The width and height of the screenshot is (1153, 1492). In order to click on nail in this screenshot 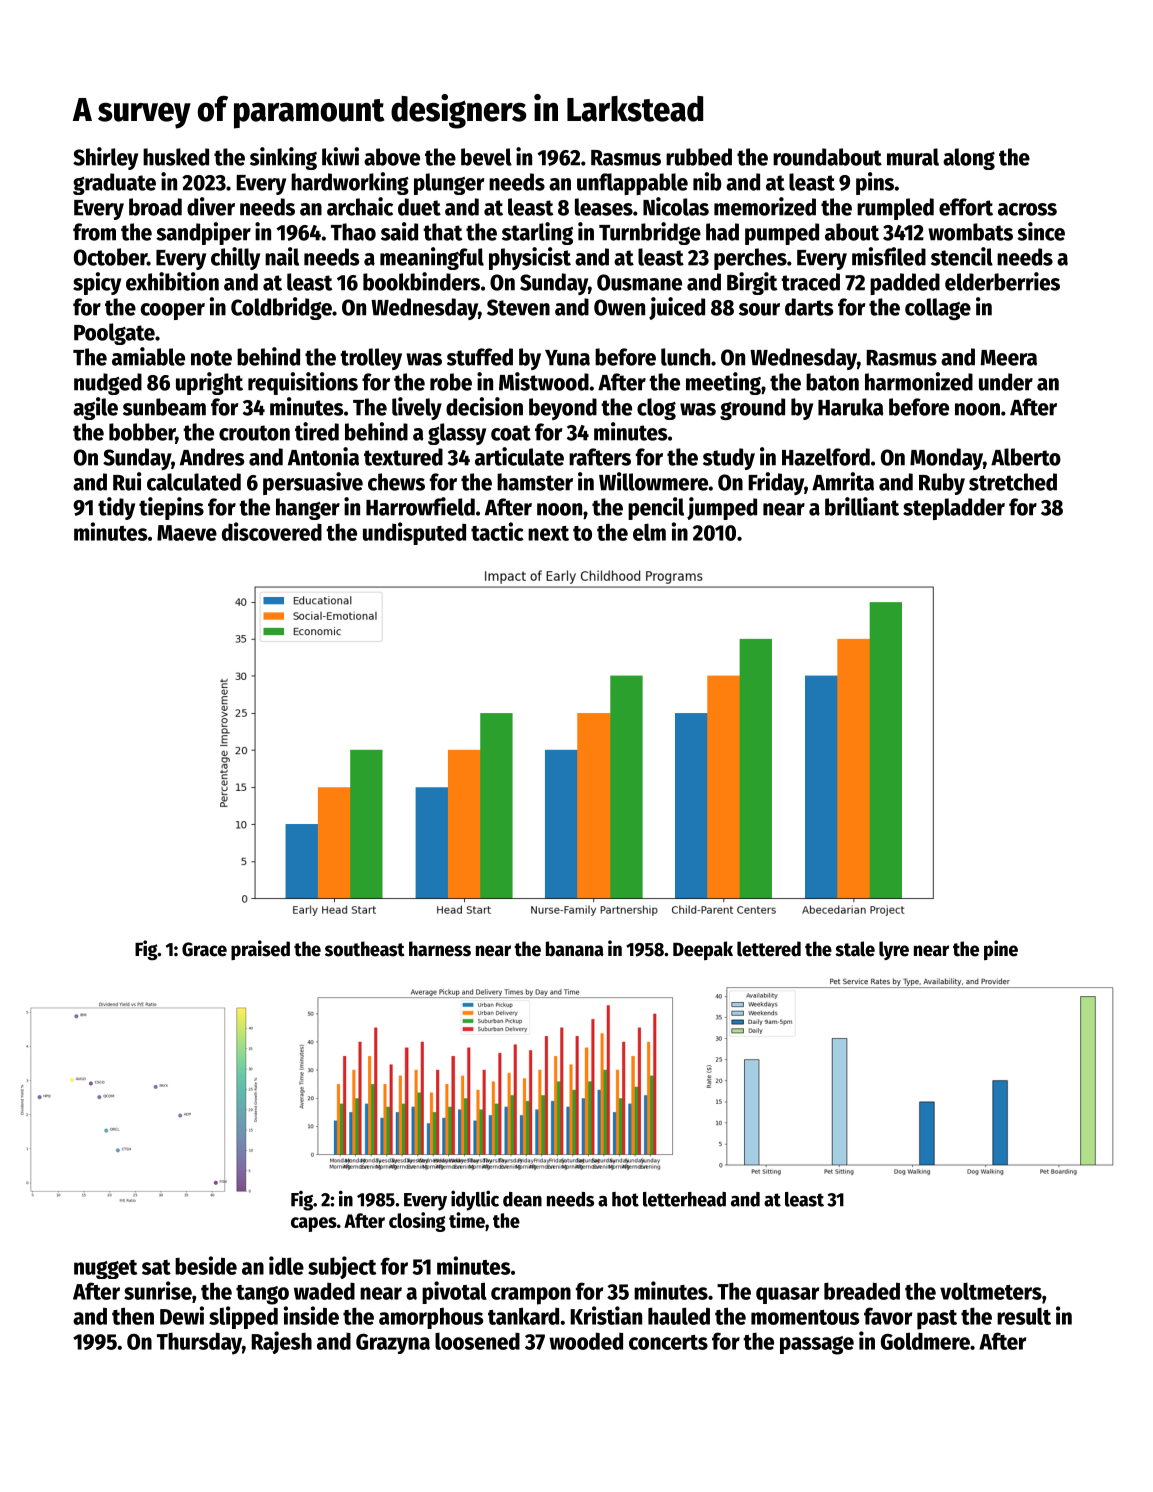, I will do `click(282, 256)`.
